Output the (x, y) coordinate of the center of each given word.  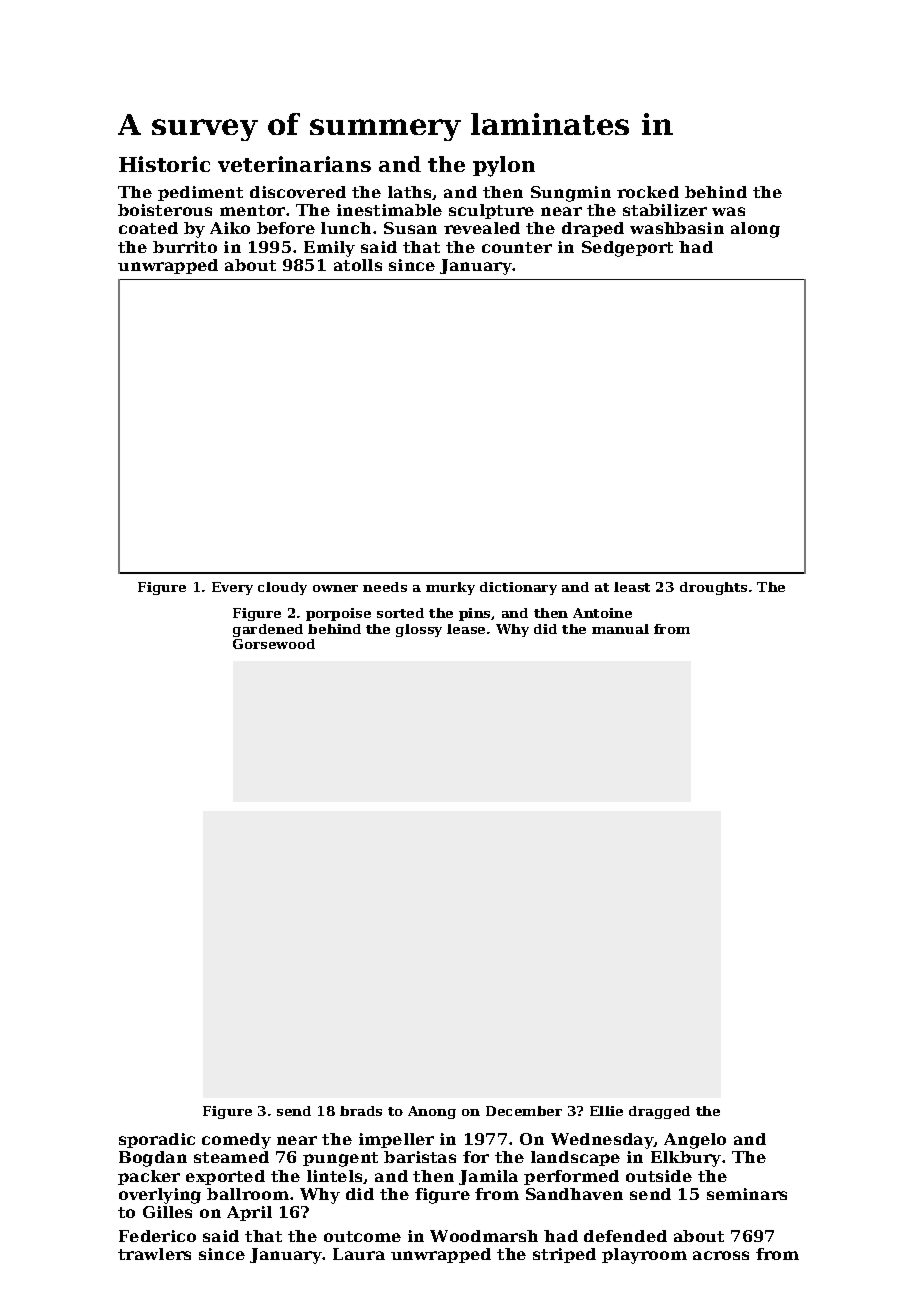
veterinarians (294, 164)
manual (620, 629)
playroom (644, 1256)
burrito (185, 247)
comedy (236, 1141)
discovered (298, 192)
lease (466, 629)
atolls (358, 265)
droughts (713, 588)
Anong (432, 1112)
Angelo (695, 1141)
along (755, 230)
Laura (359, 1254)
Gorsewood (274, 644)
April (249, 1213)
